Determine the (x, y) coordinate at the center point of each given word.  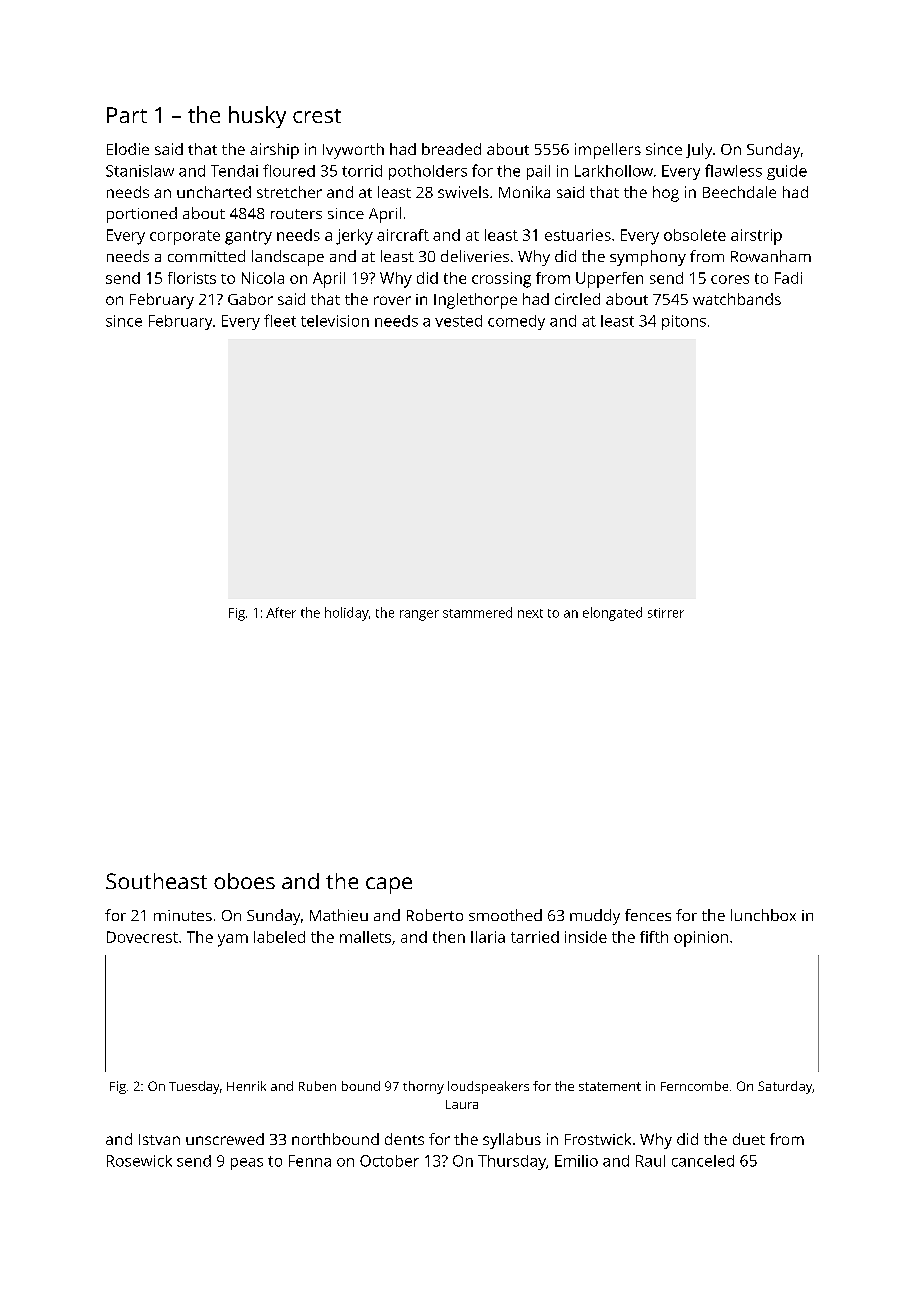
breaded (451, 149)
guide (787, 172)
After (281, 612)
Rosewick (139, 1161)
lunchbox (763, 915)
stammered (477, 612)
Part (127, 115)
